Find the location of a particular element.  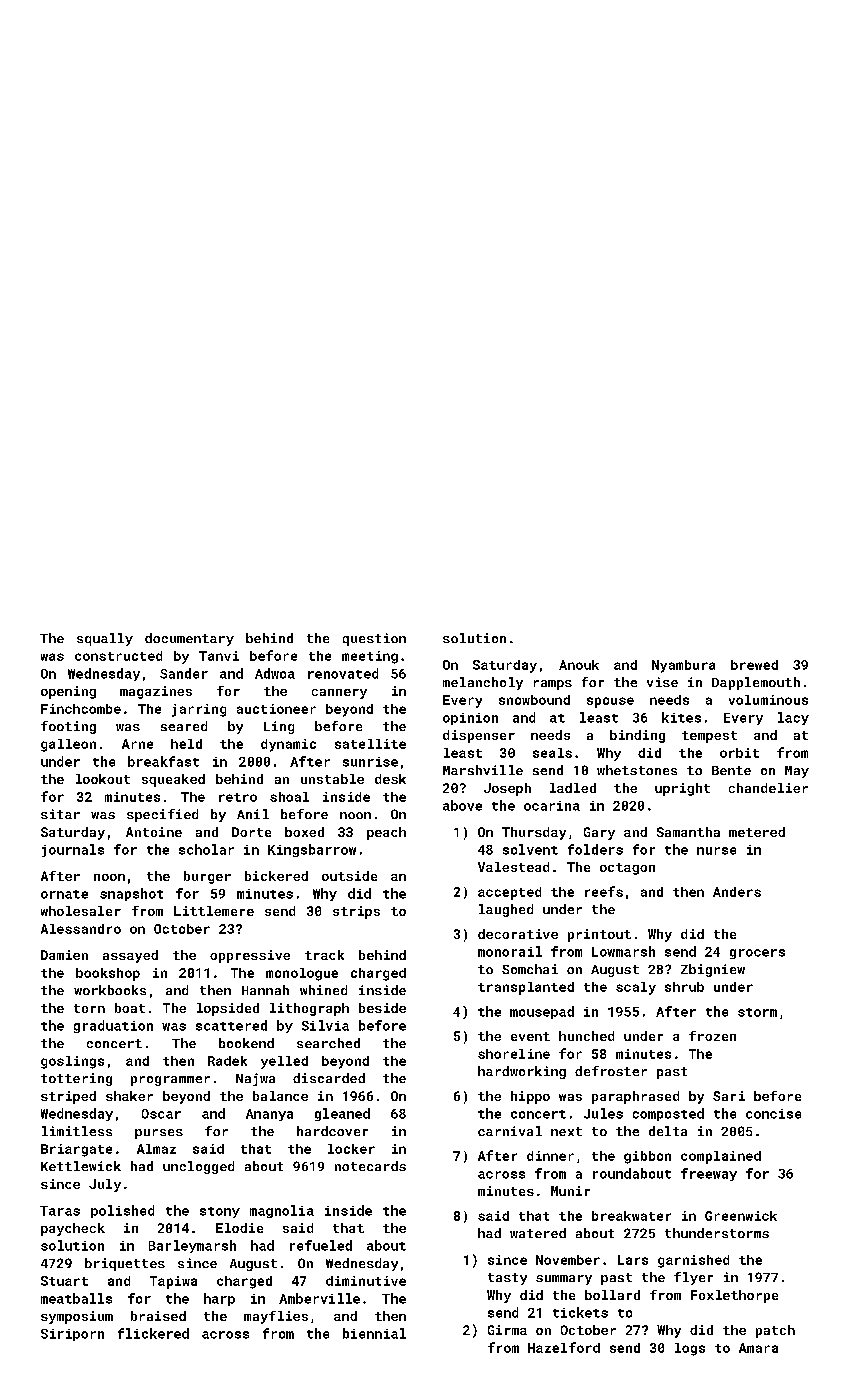

laughed is located at coordinates (506, 910).
